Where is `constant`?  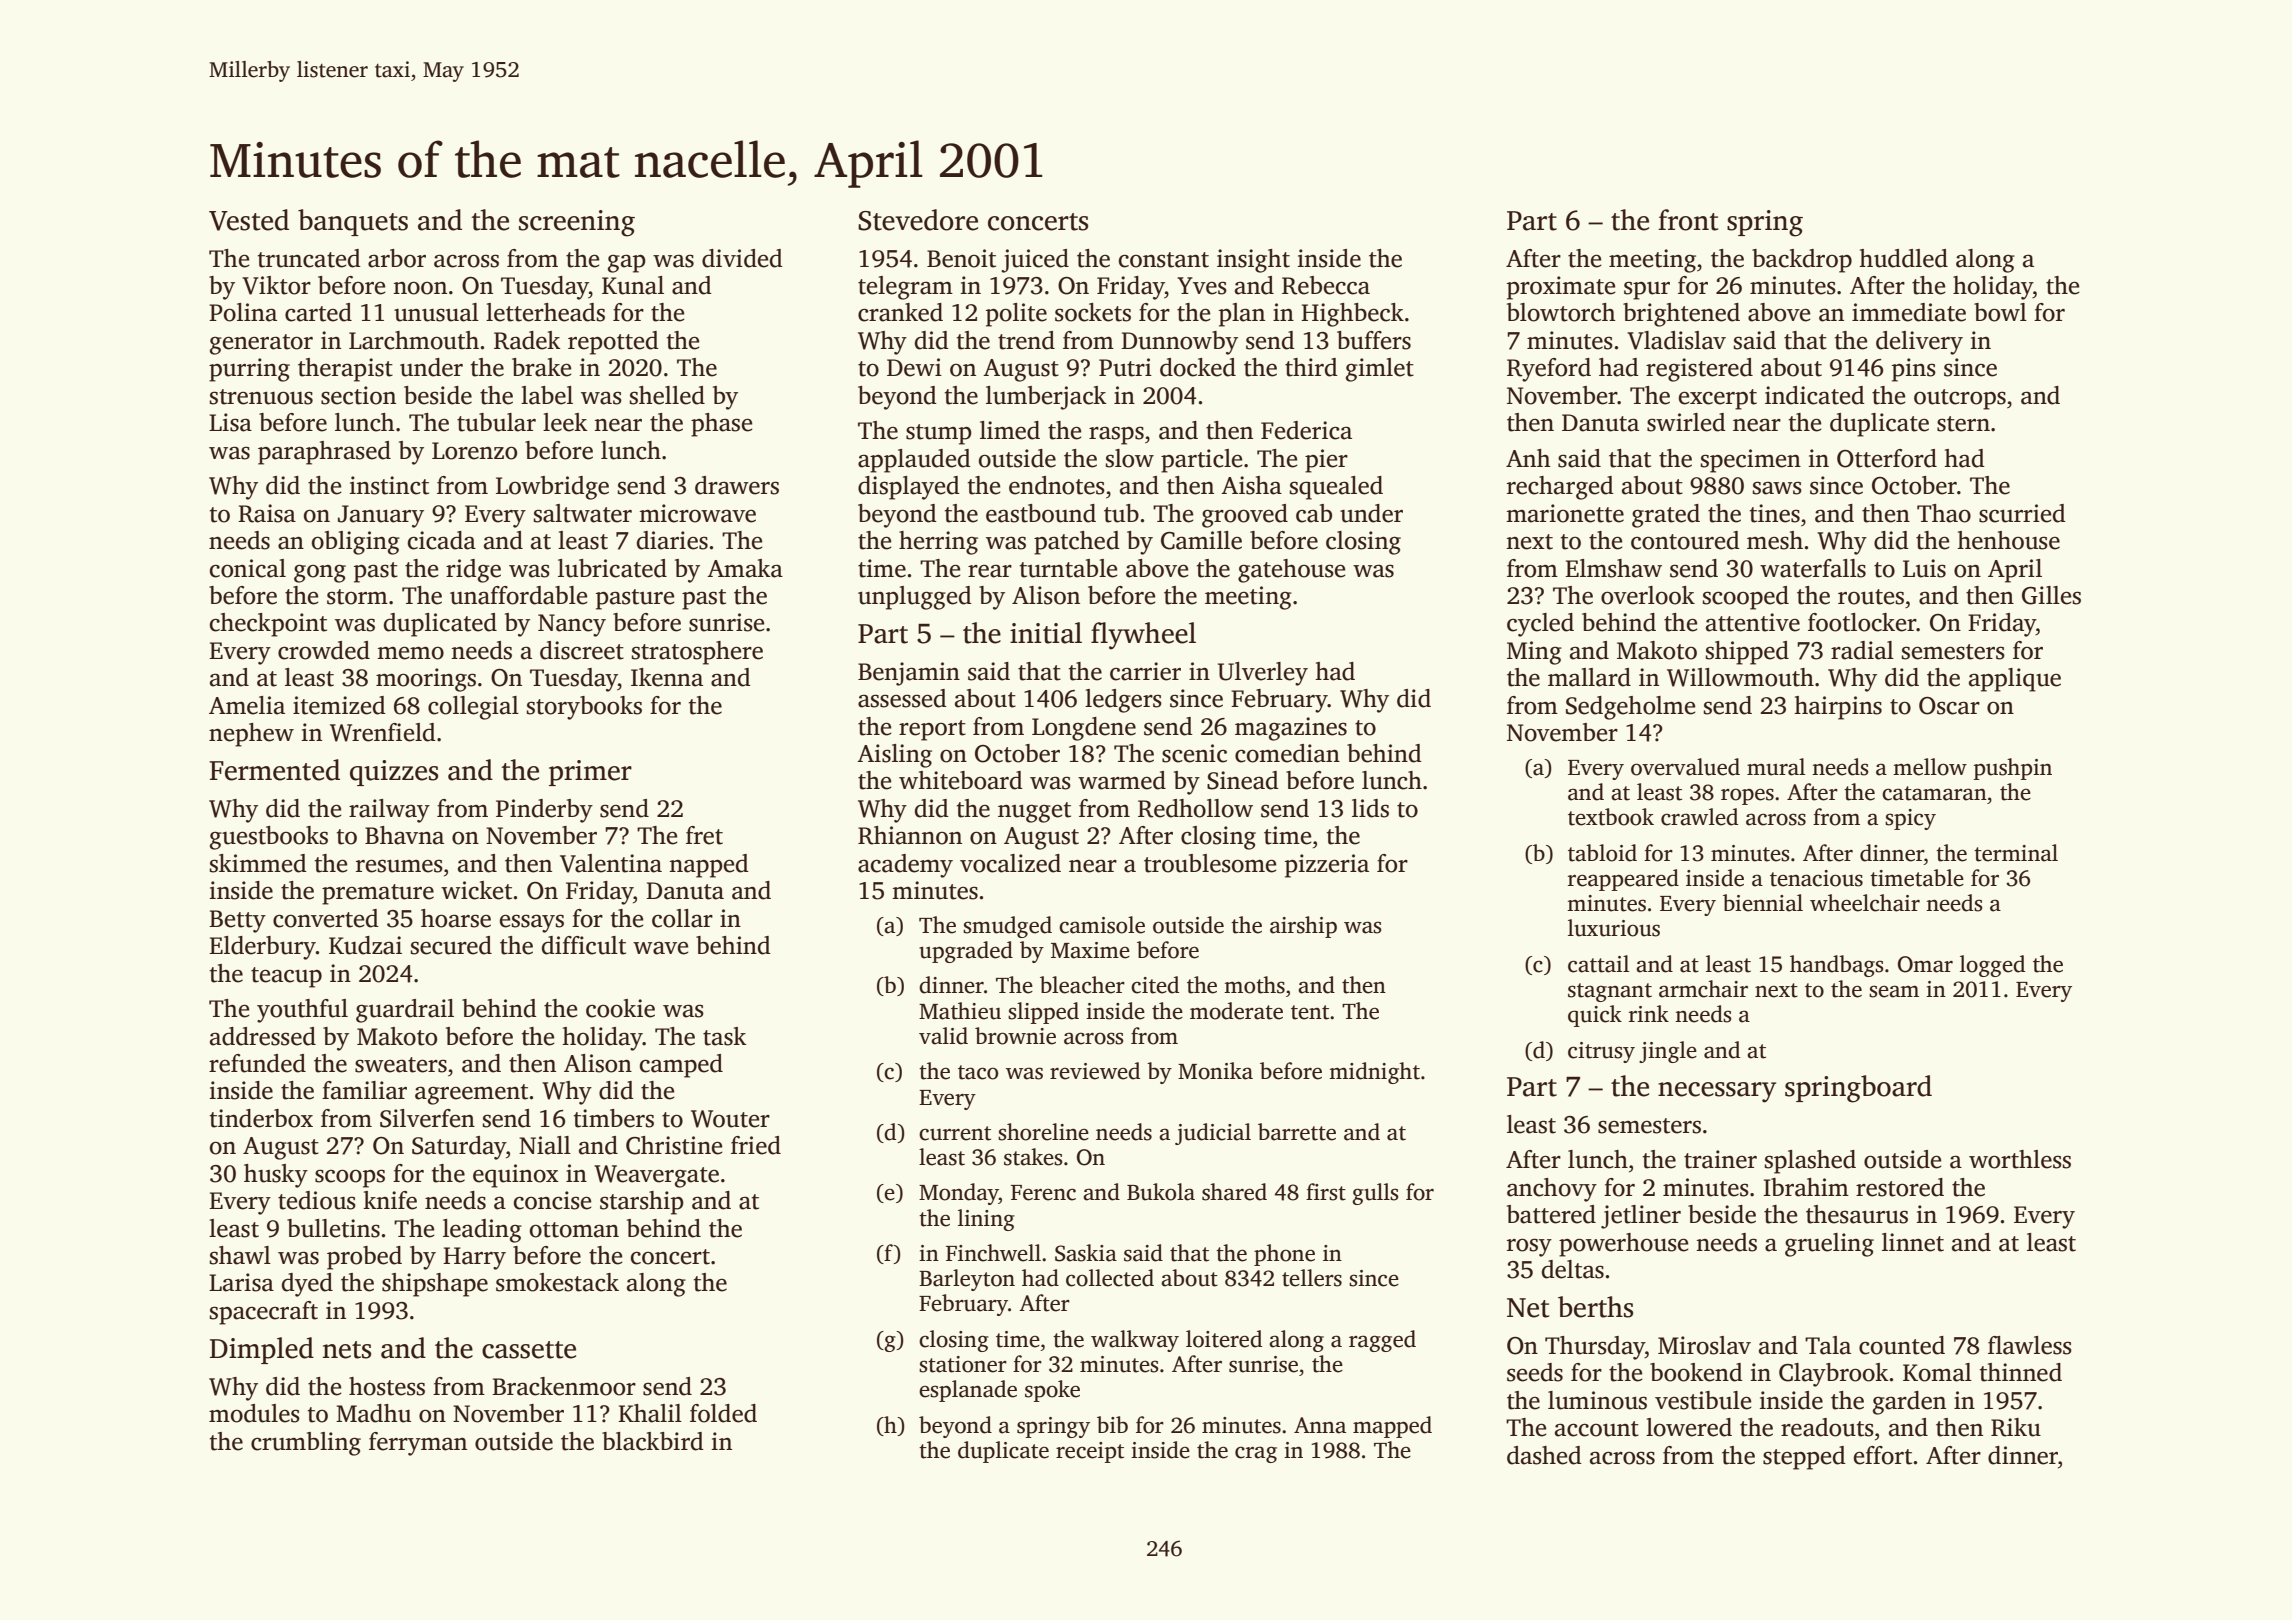
constant is located at coordinates (1164, 260).
